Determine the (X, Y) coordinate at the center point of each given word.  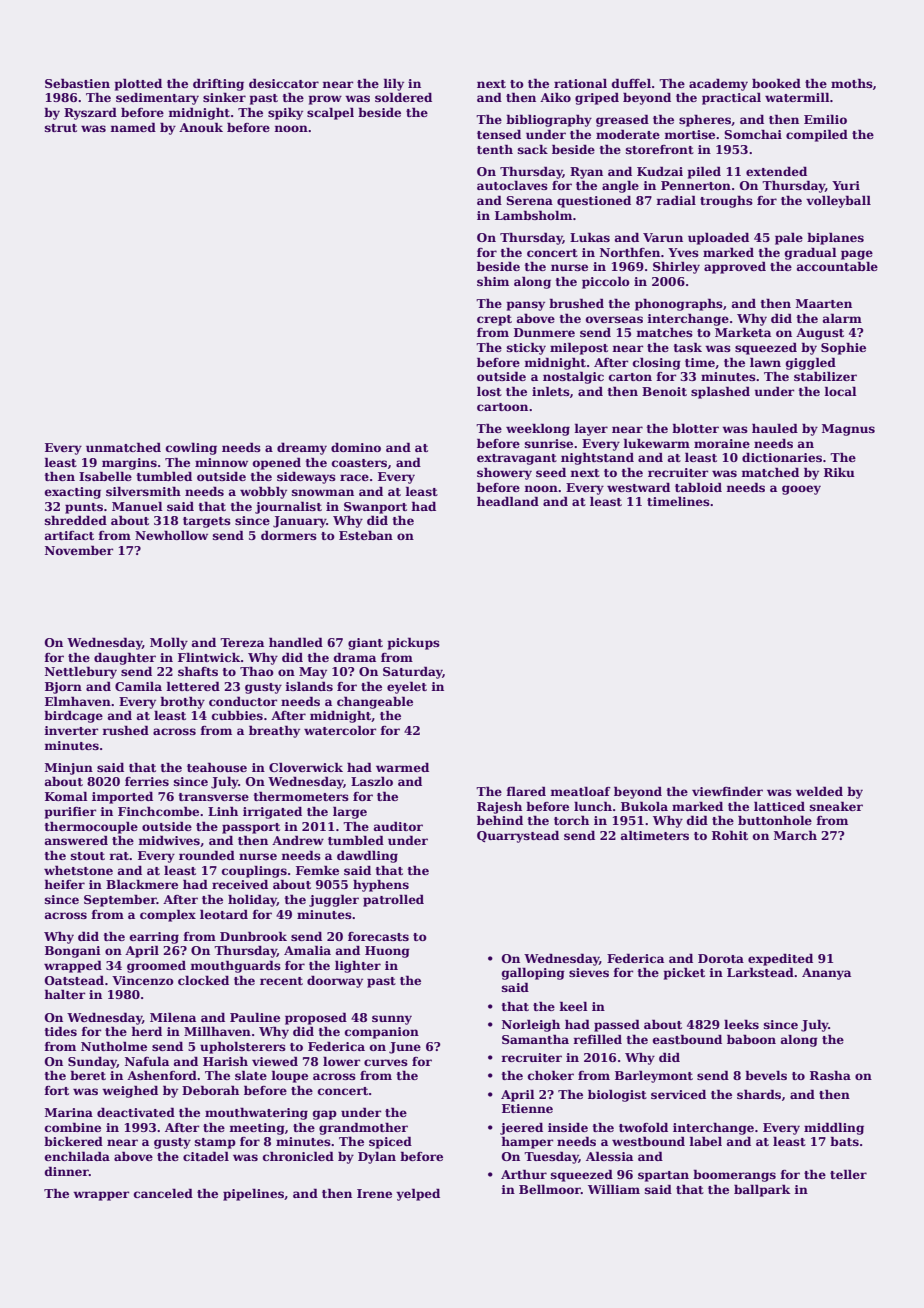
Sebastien (77, 83)
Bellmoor (550, 1189)
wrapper (101, 1196)
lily (393, 84)
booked (776, 83)
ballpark (762, 1190)
